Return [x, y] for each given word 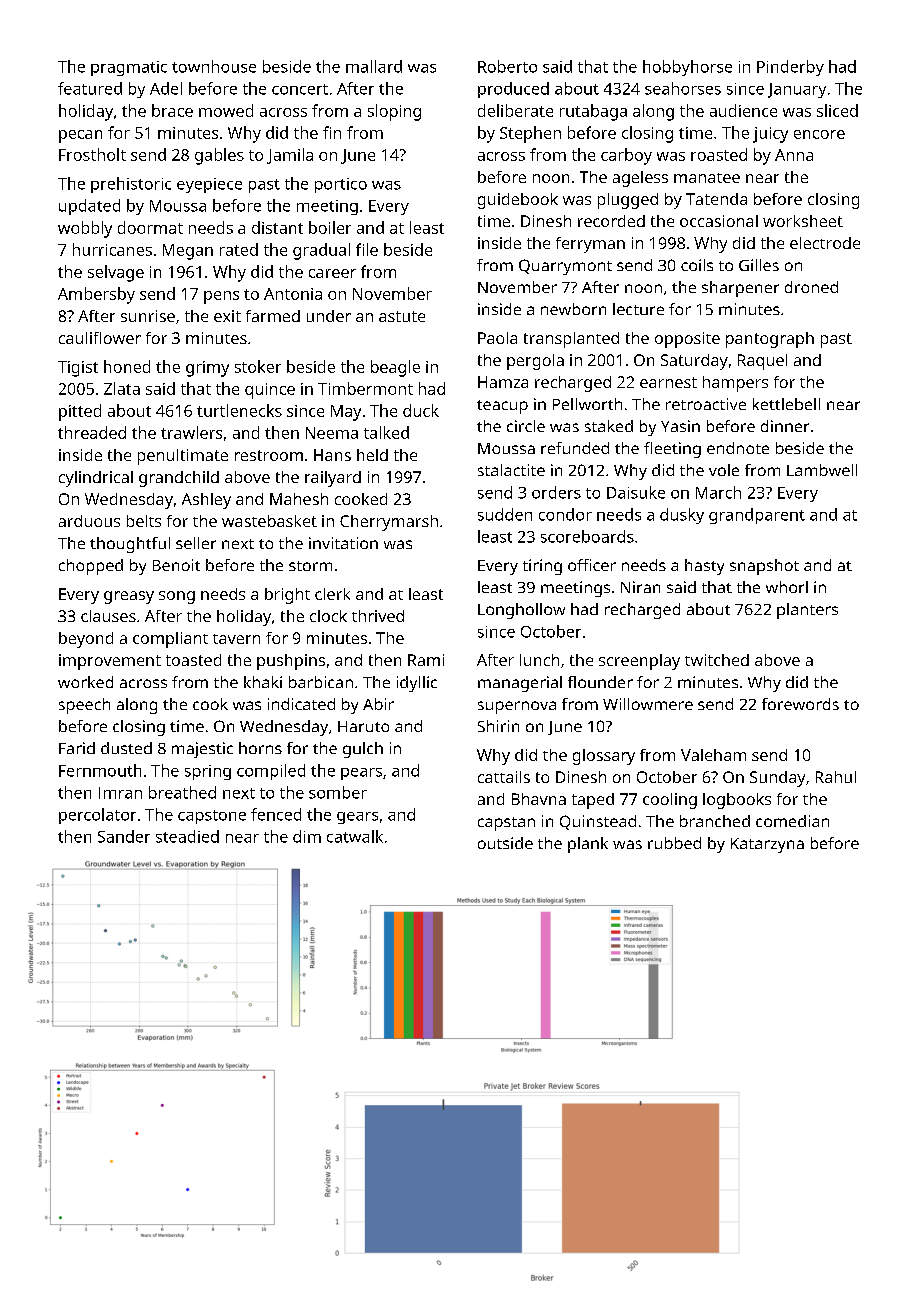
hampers [735, 384]
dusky [682, 516]
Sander [124, 836]
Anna [794, 155]
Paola [497, 338]
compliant [170, 640]
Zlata [122, 388]
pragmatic [129, 68]
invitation [343, 543]
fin [332, 132]
